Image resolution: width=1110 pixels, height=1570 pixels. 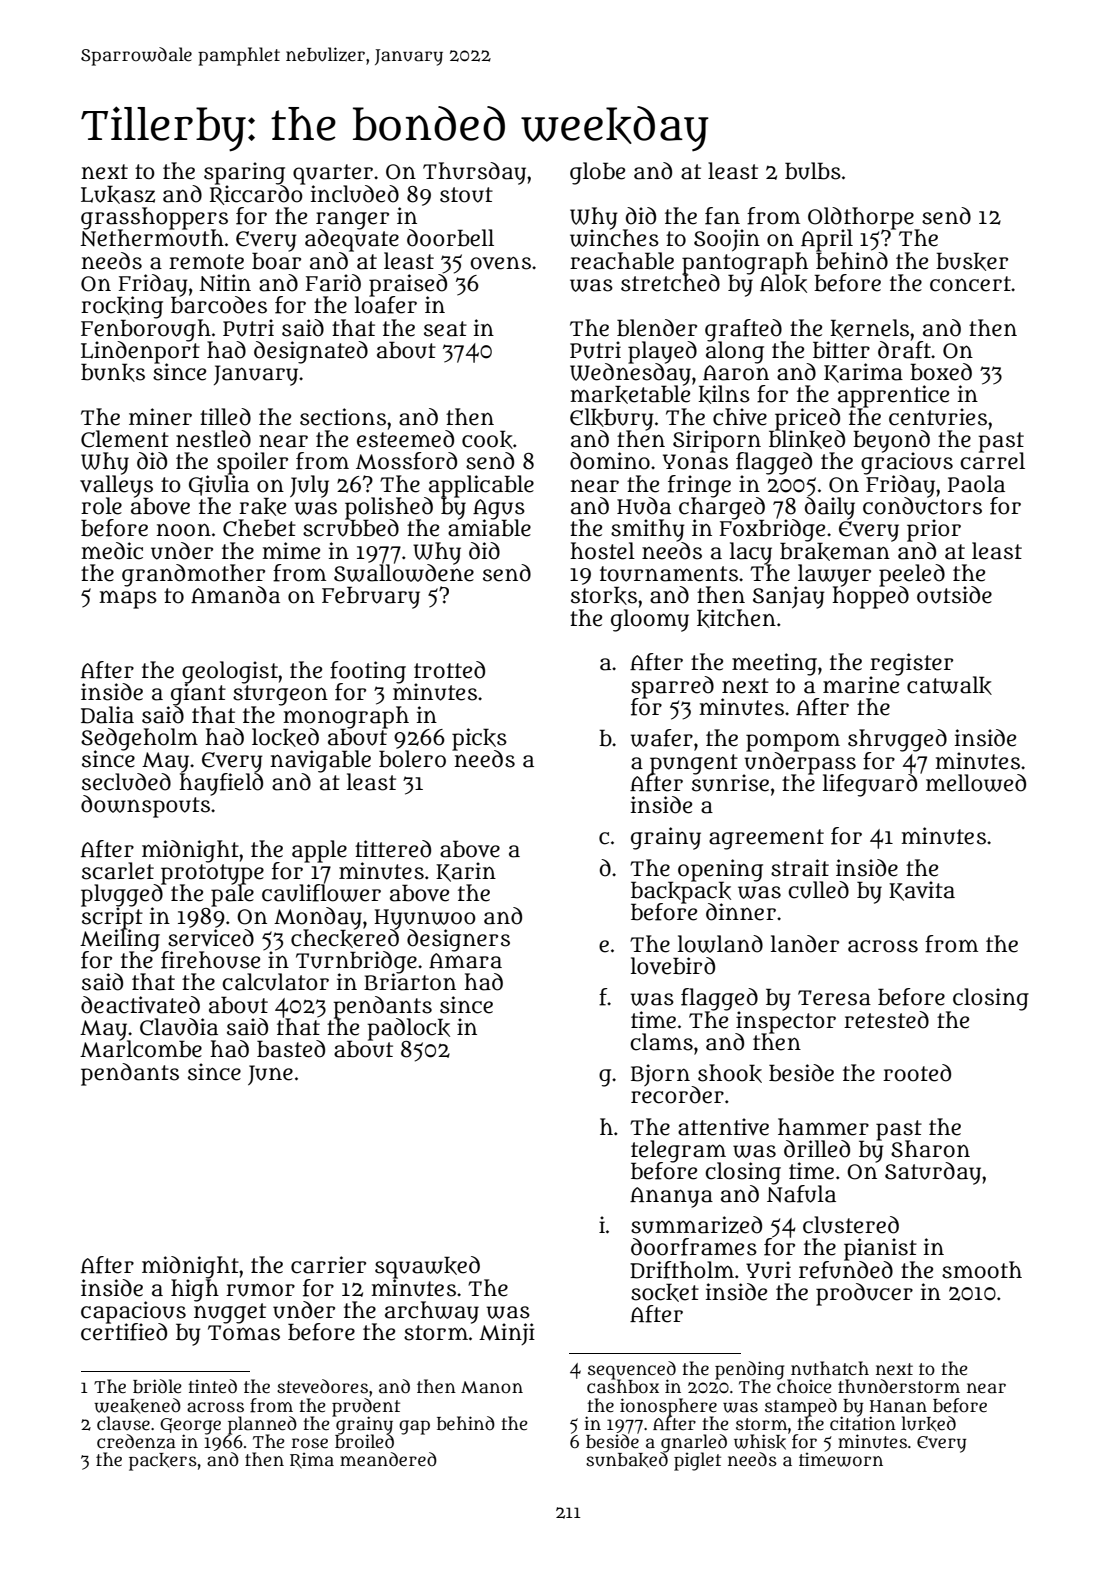 What do you see at coordinates (768, 1270) in the page?
I see `Yuri` at bounding box center [768, 1270].
